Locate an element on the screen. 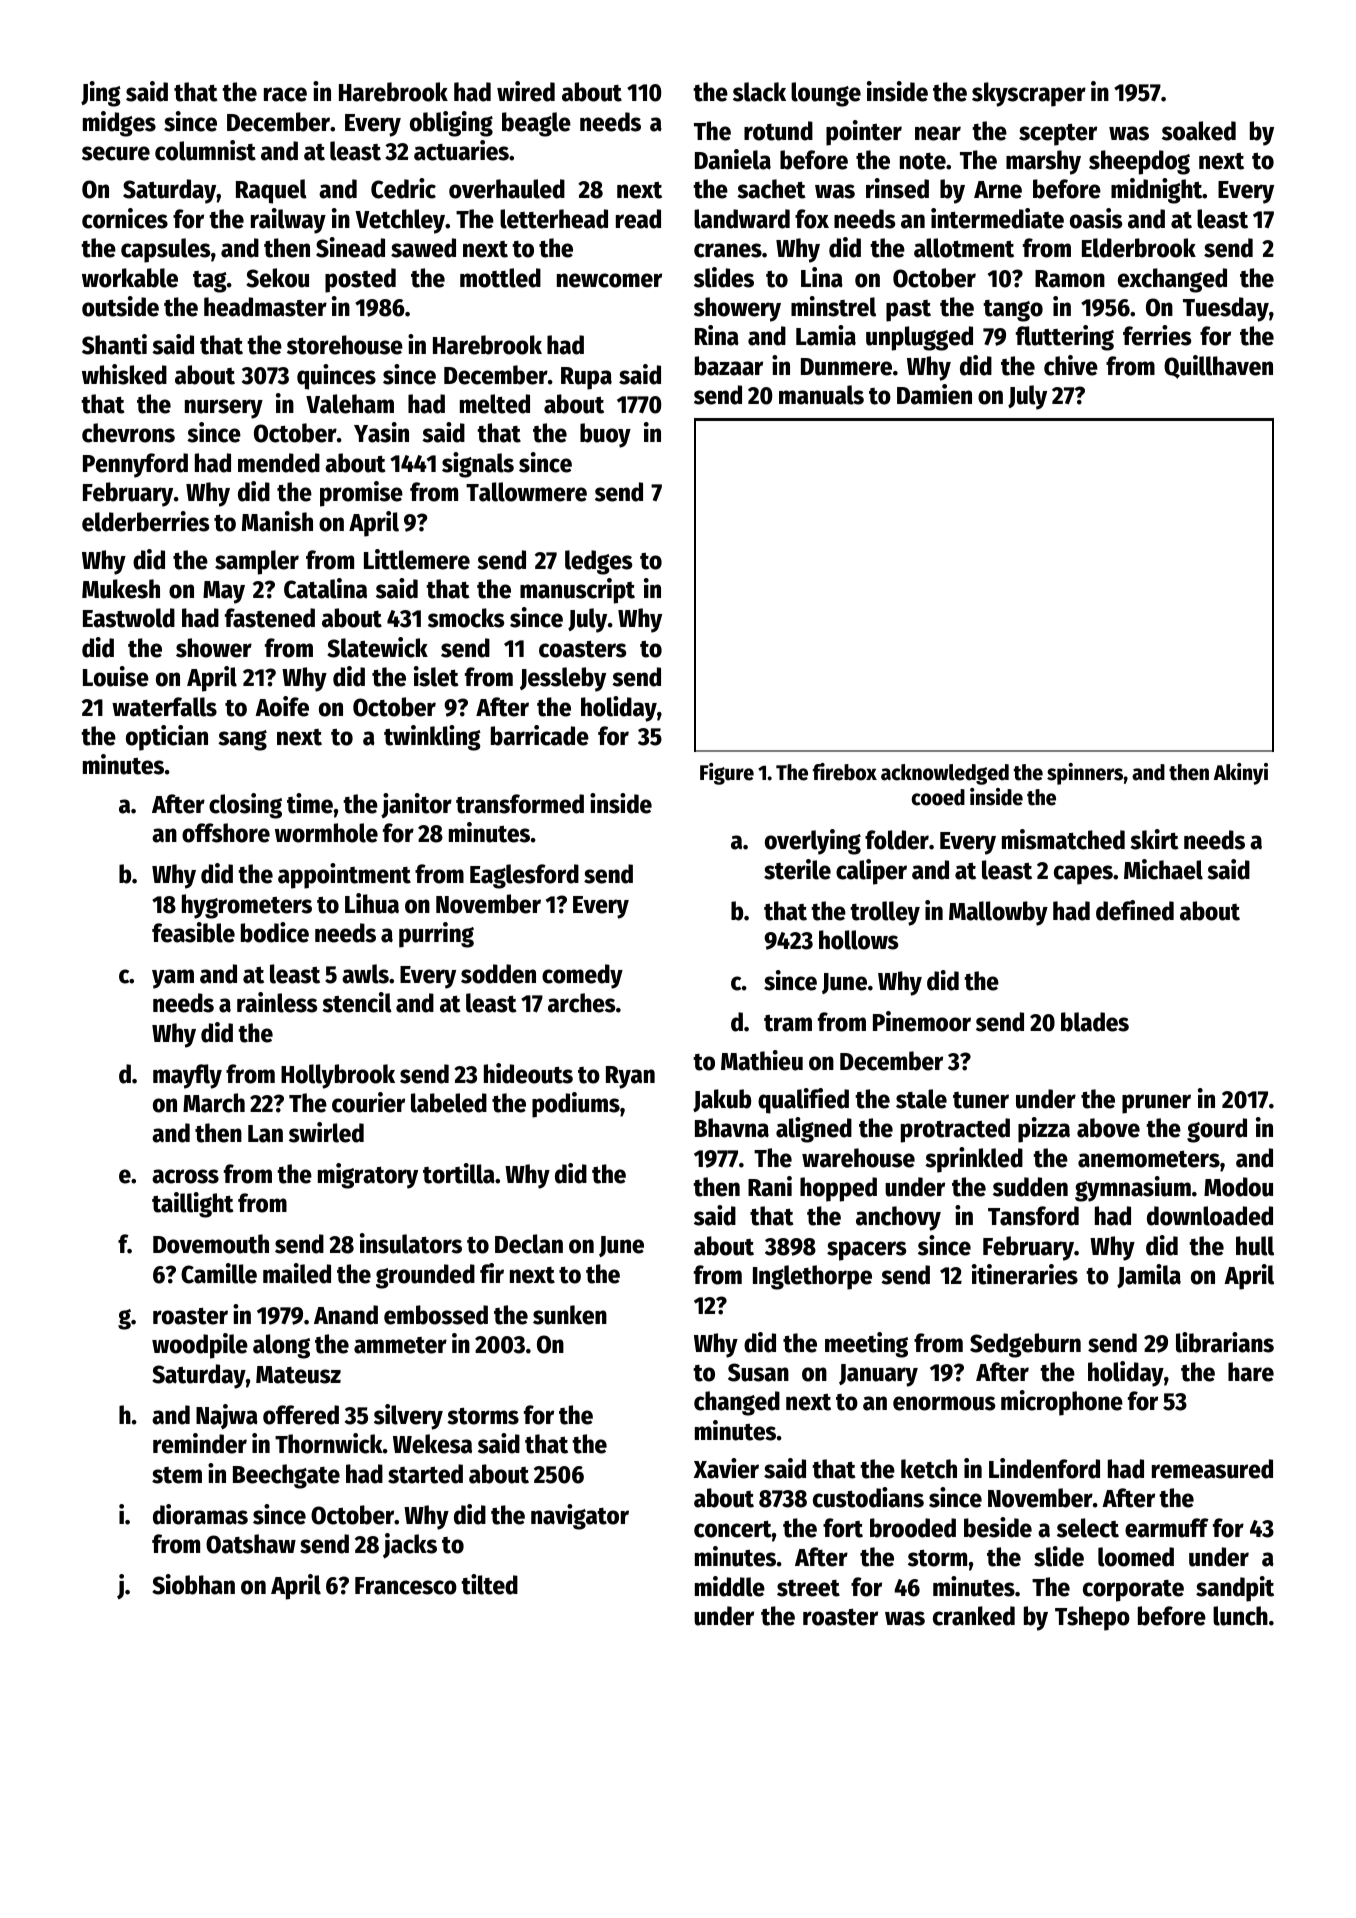  Francesco is located at coordinates (406, 1586).
